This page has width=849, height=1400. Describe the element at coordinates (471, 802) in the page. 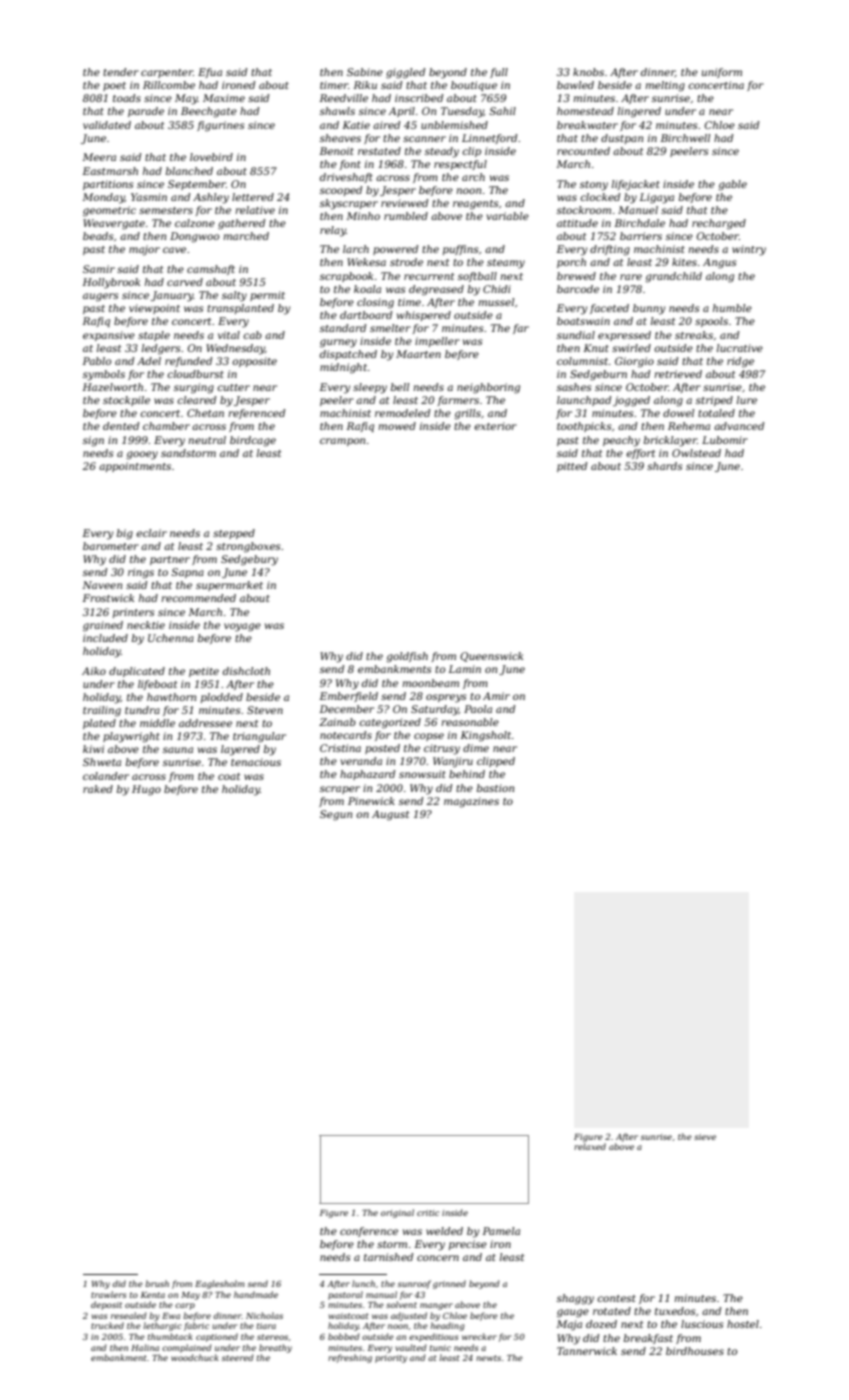

I see `magazines` at that location.
